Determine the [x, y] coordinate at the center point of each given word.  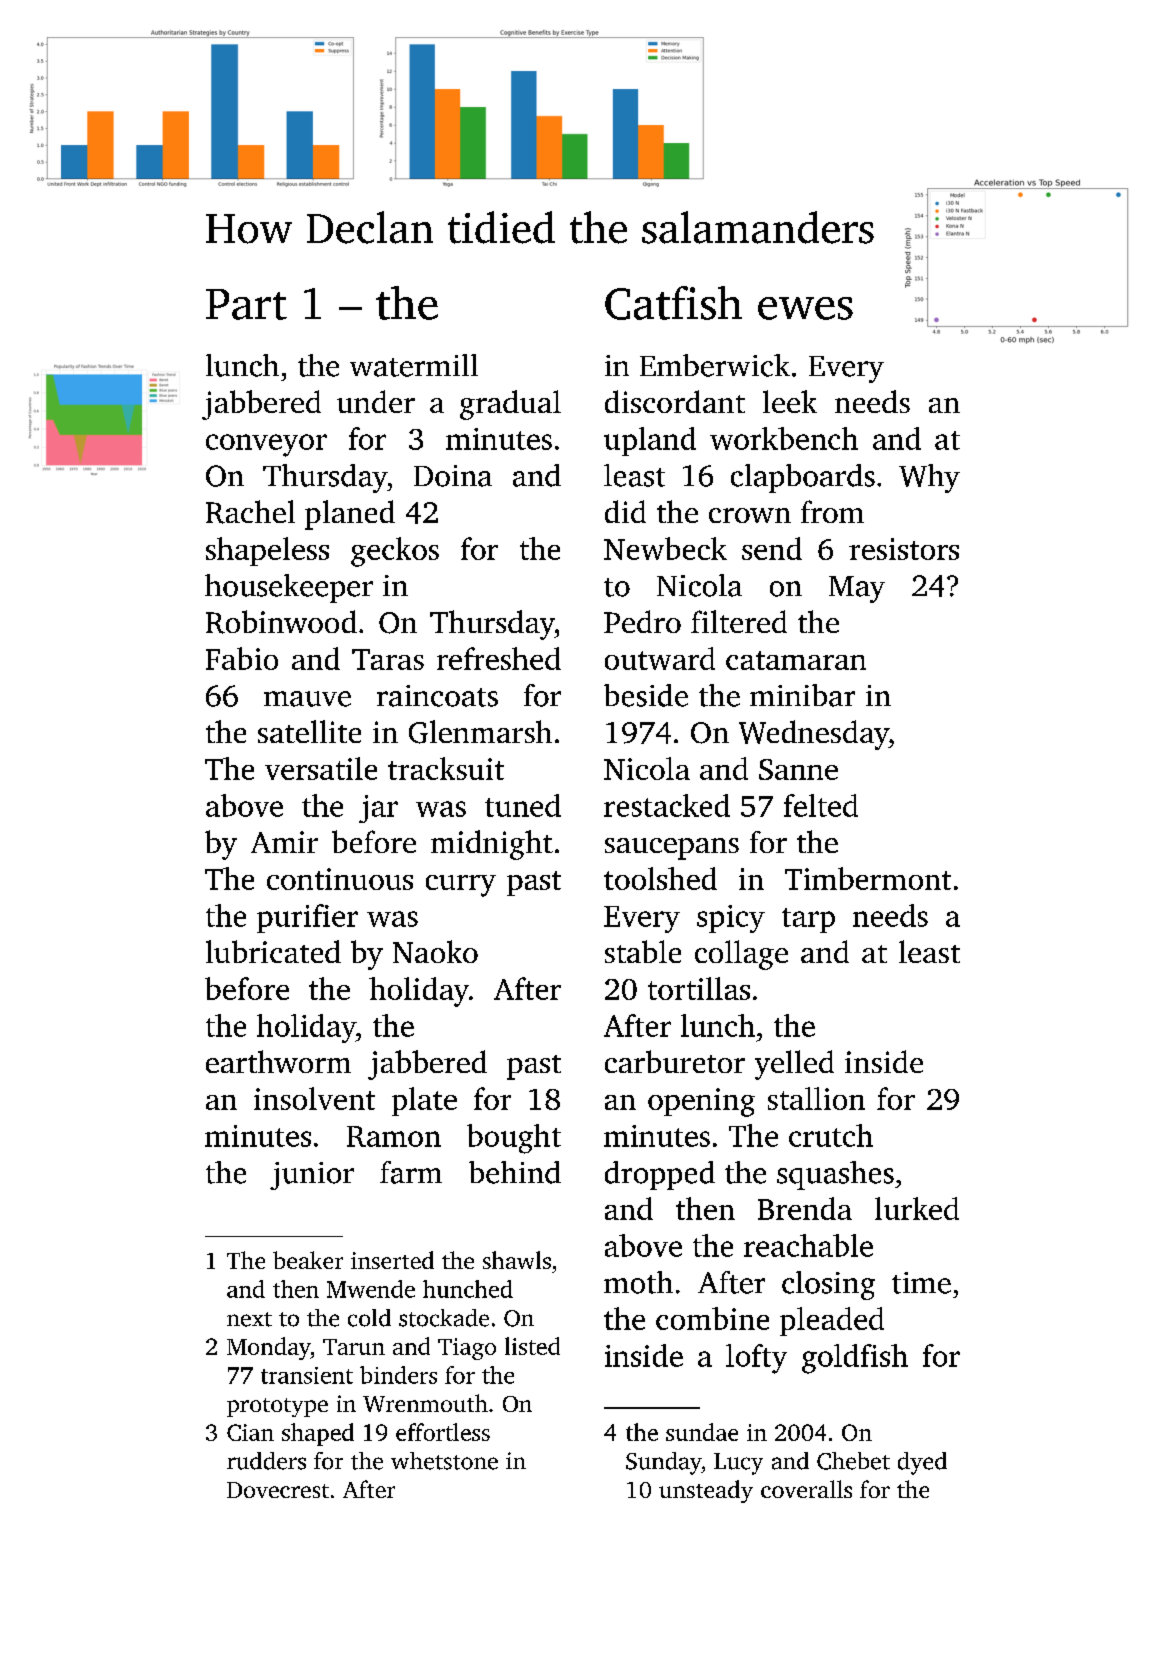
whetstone [444, 1461]
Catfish [673, 303]
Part [246, 304]
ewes [805, 308]
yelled [794, 1065]
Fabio [242, 658]
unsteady [706, 1491]
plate [424, 1101]
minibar [802, 695]
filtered [739, 621]
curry [461, 886]
